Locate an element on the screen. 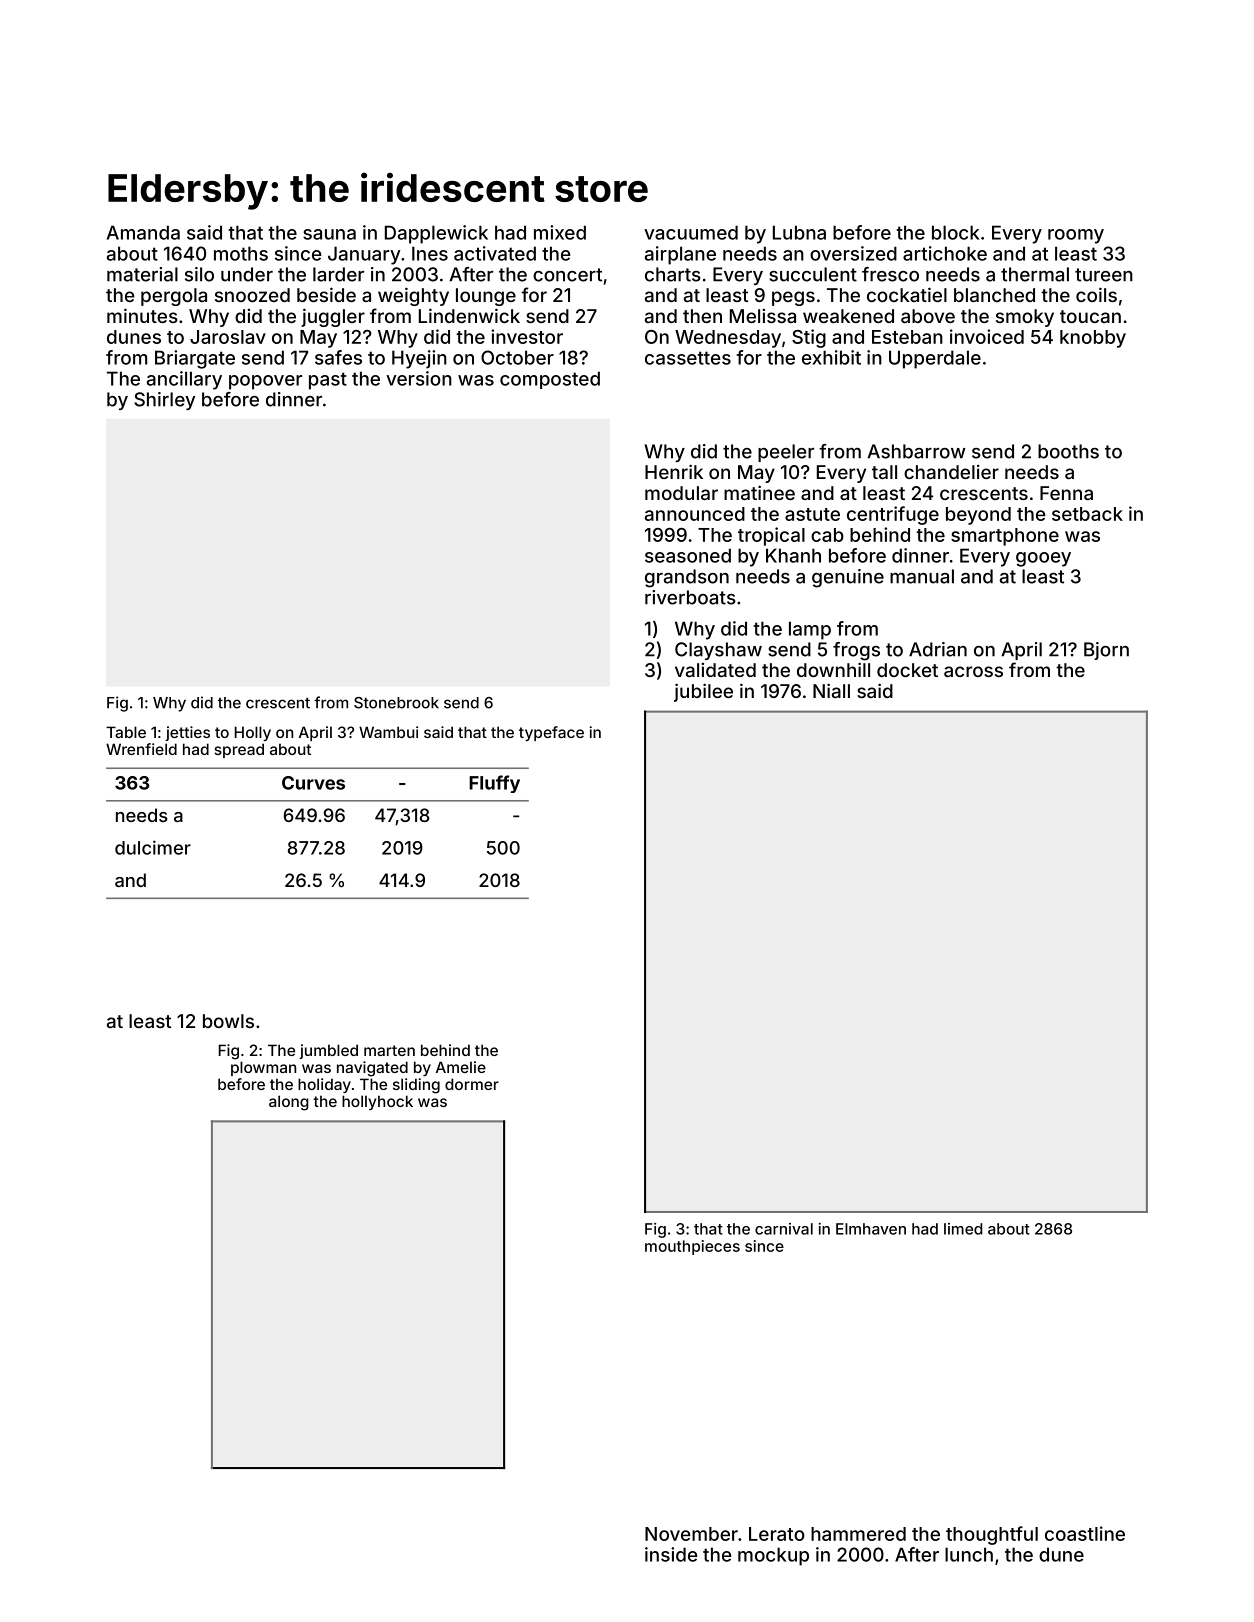 The image size is (1254, 1622). limed is located at coordinates (963, 1229).
